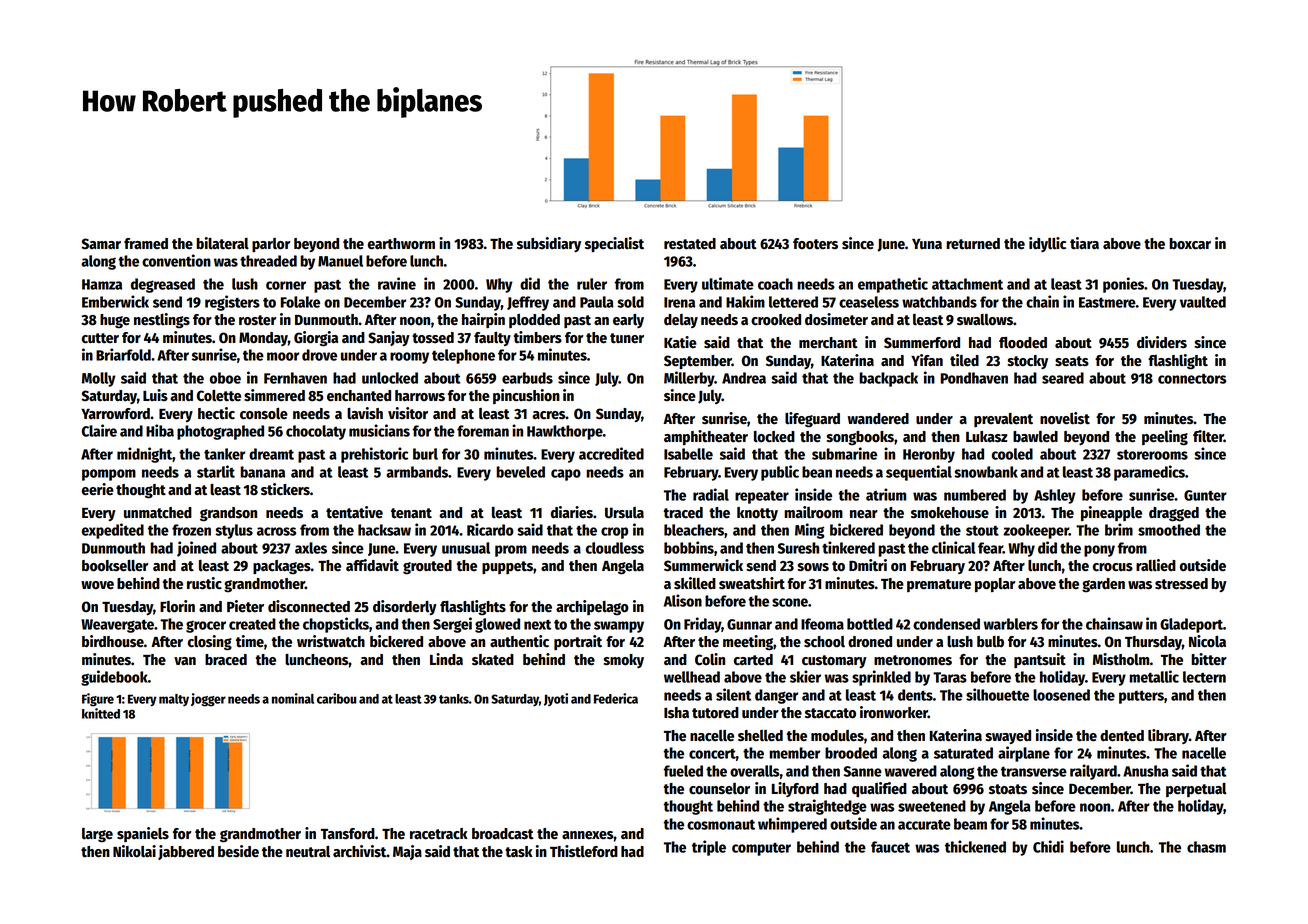  I want to click on hacksaw, so click(384, 530).
